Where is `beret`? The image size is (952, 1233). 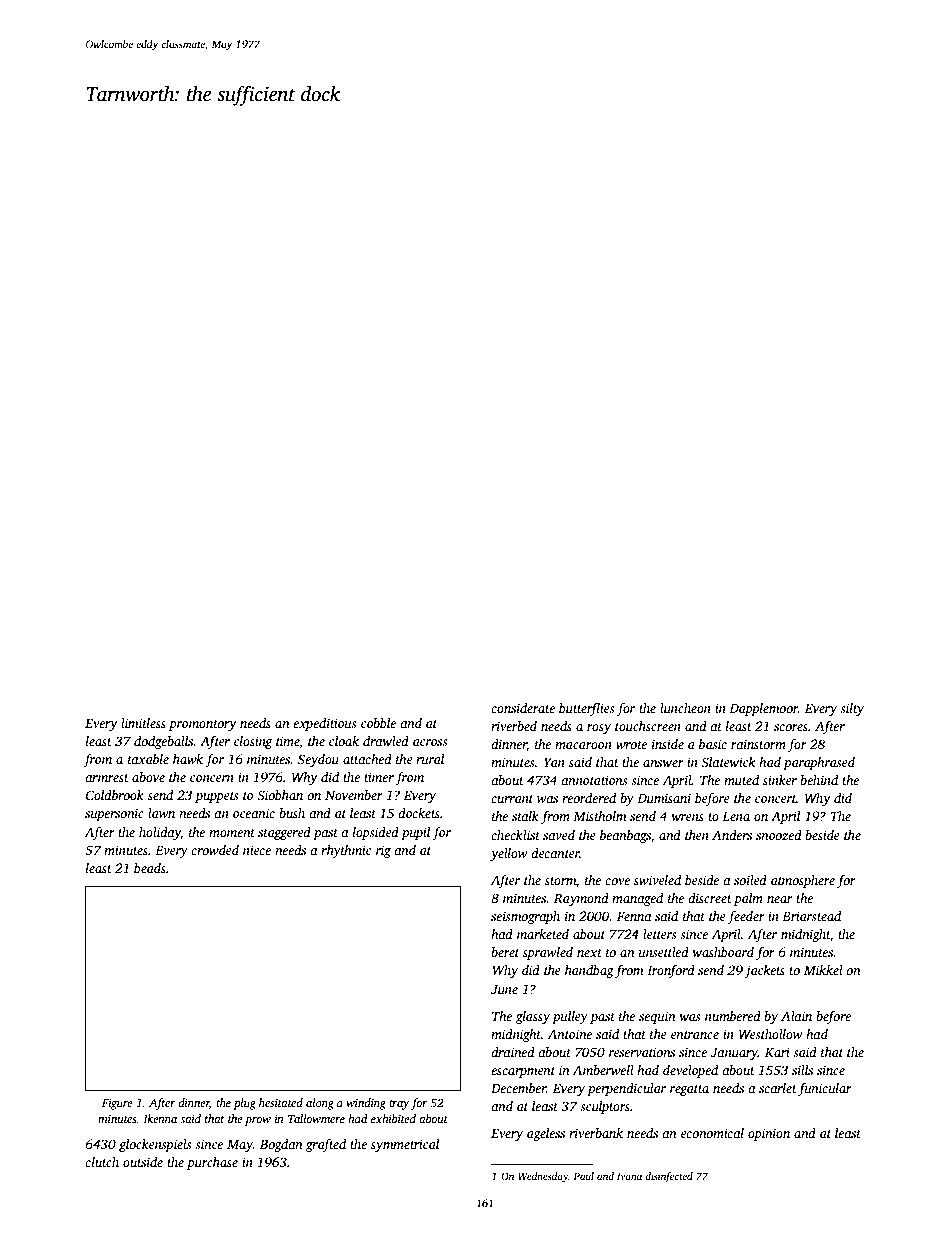 beret is located at coordinates (505, 952).
